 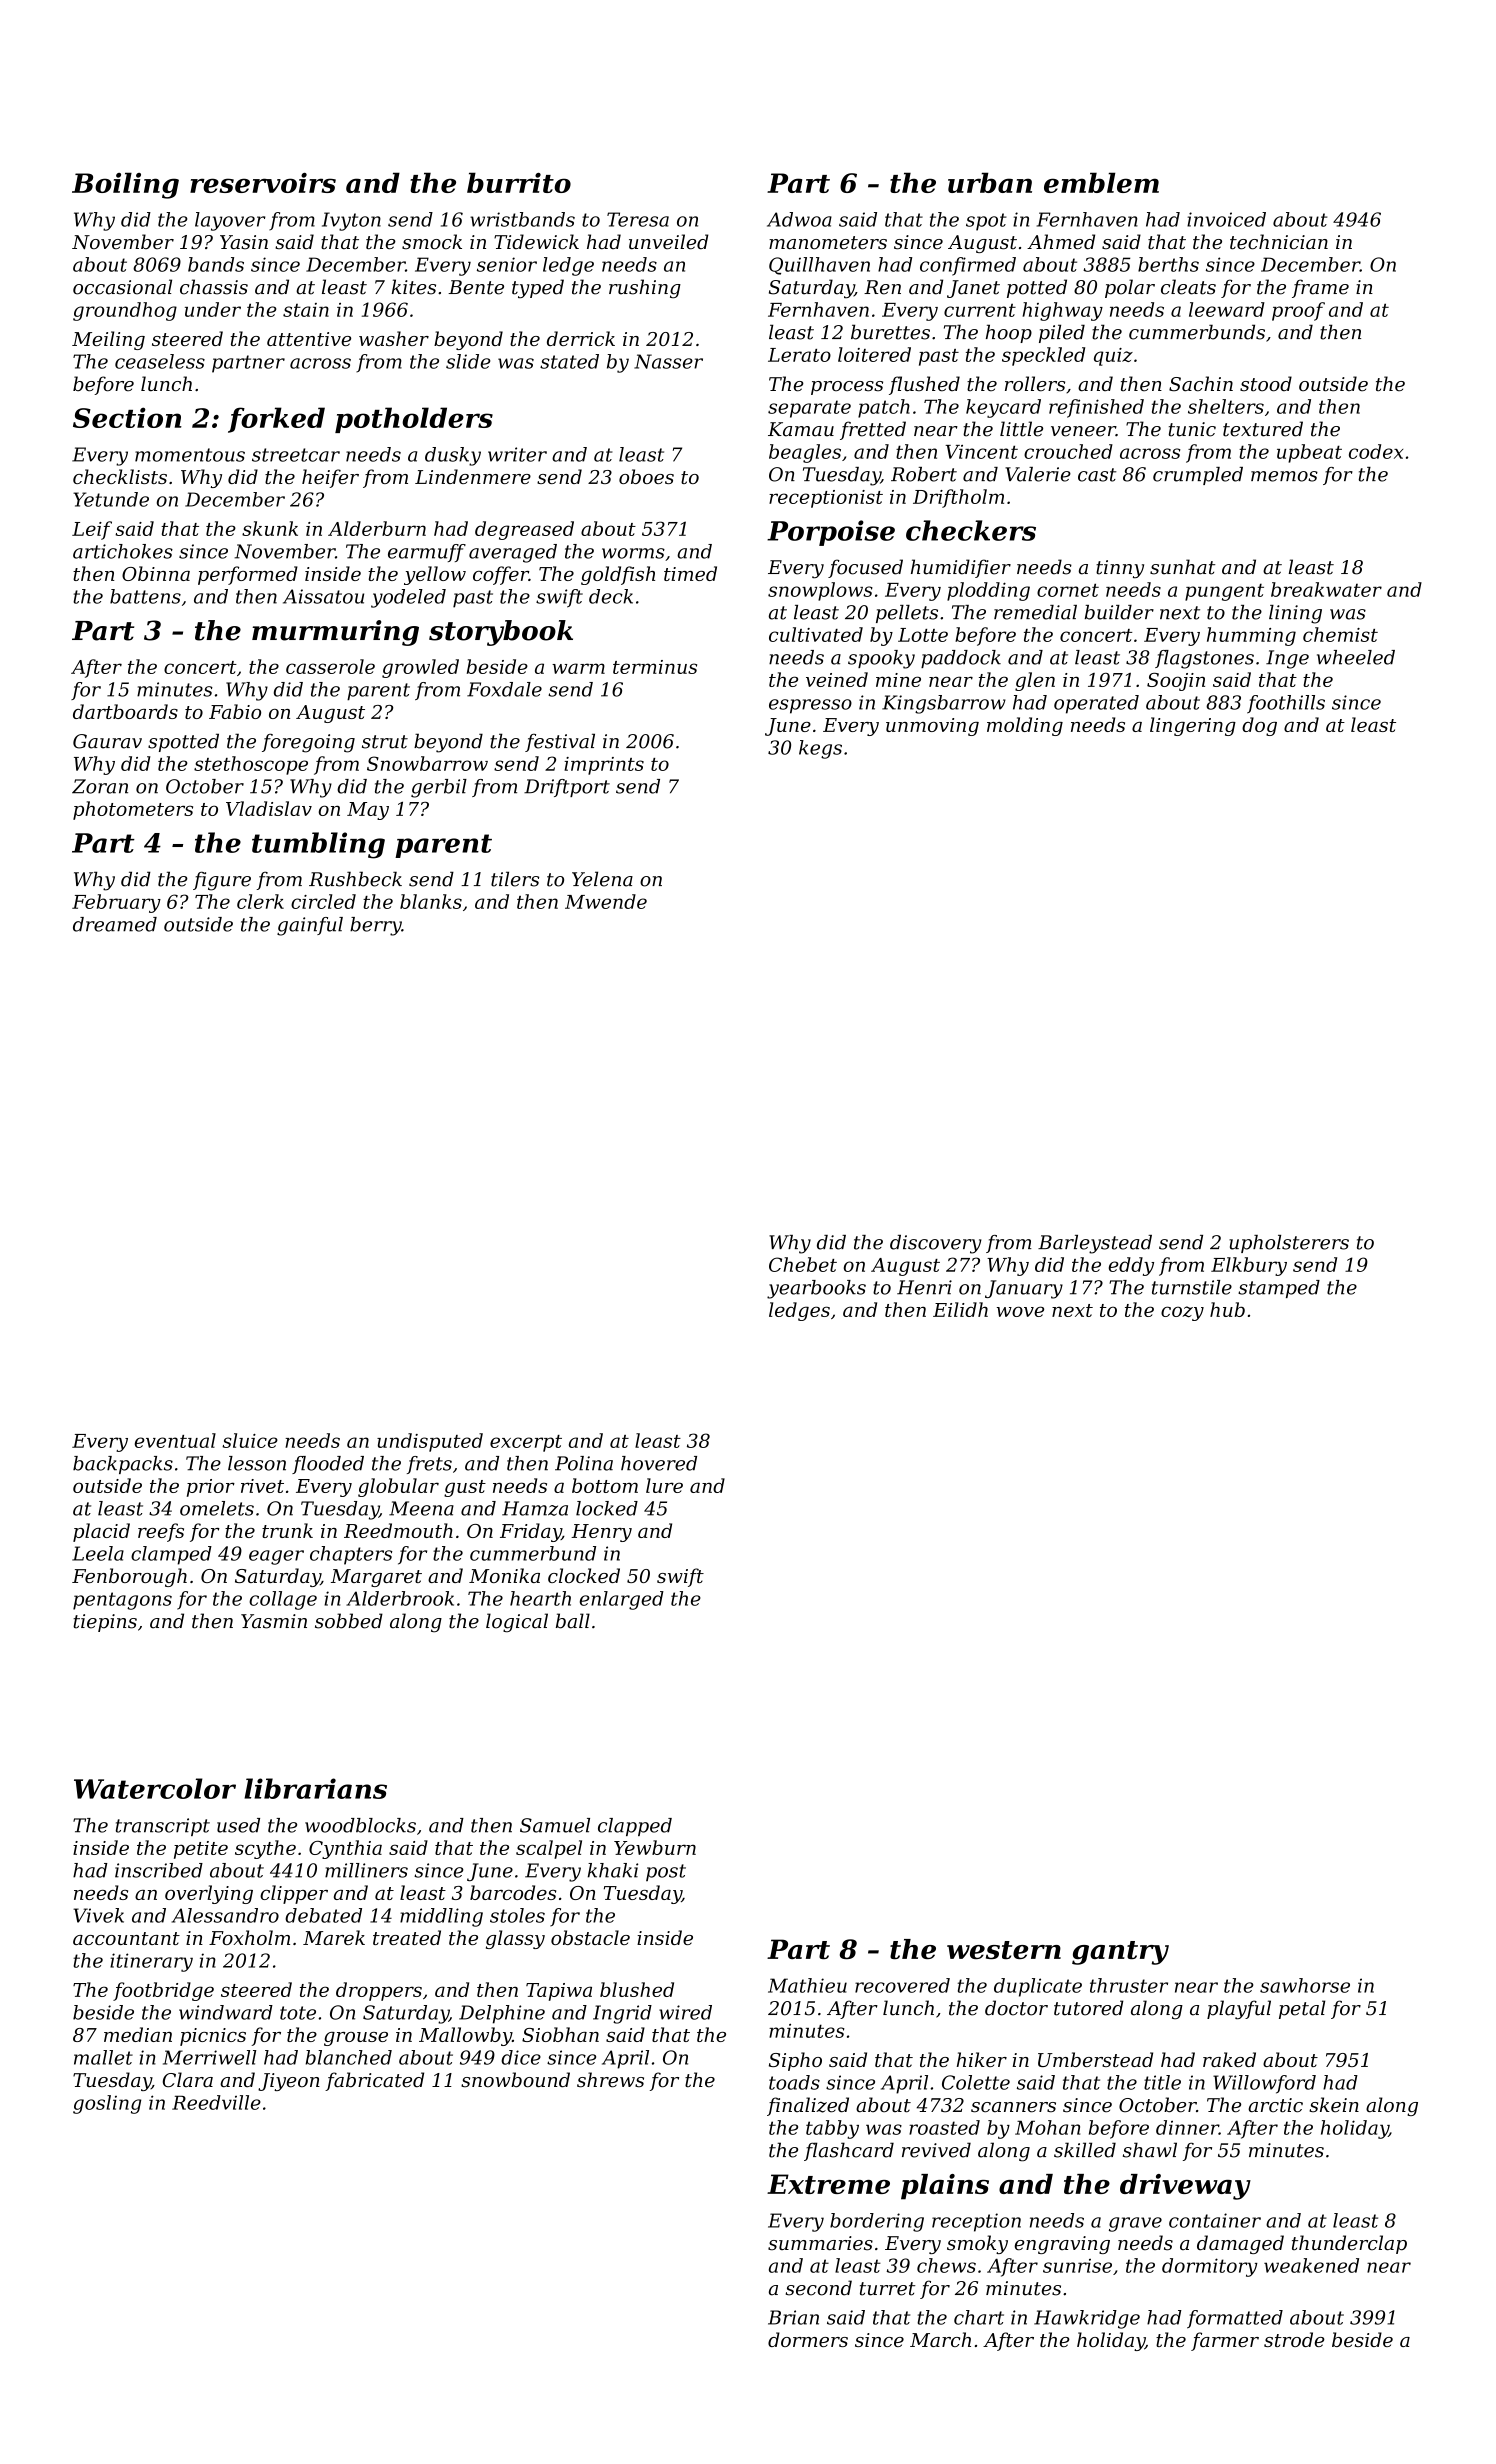 I want to click on mallet, so click(x=103, y=2057).
